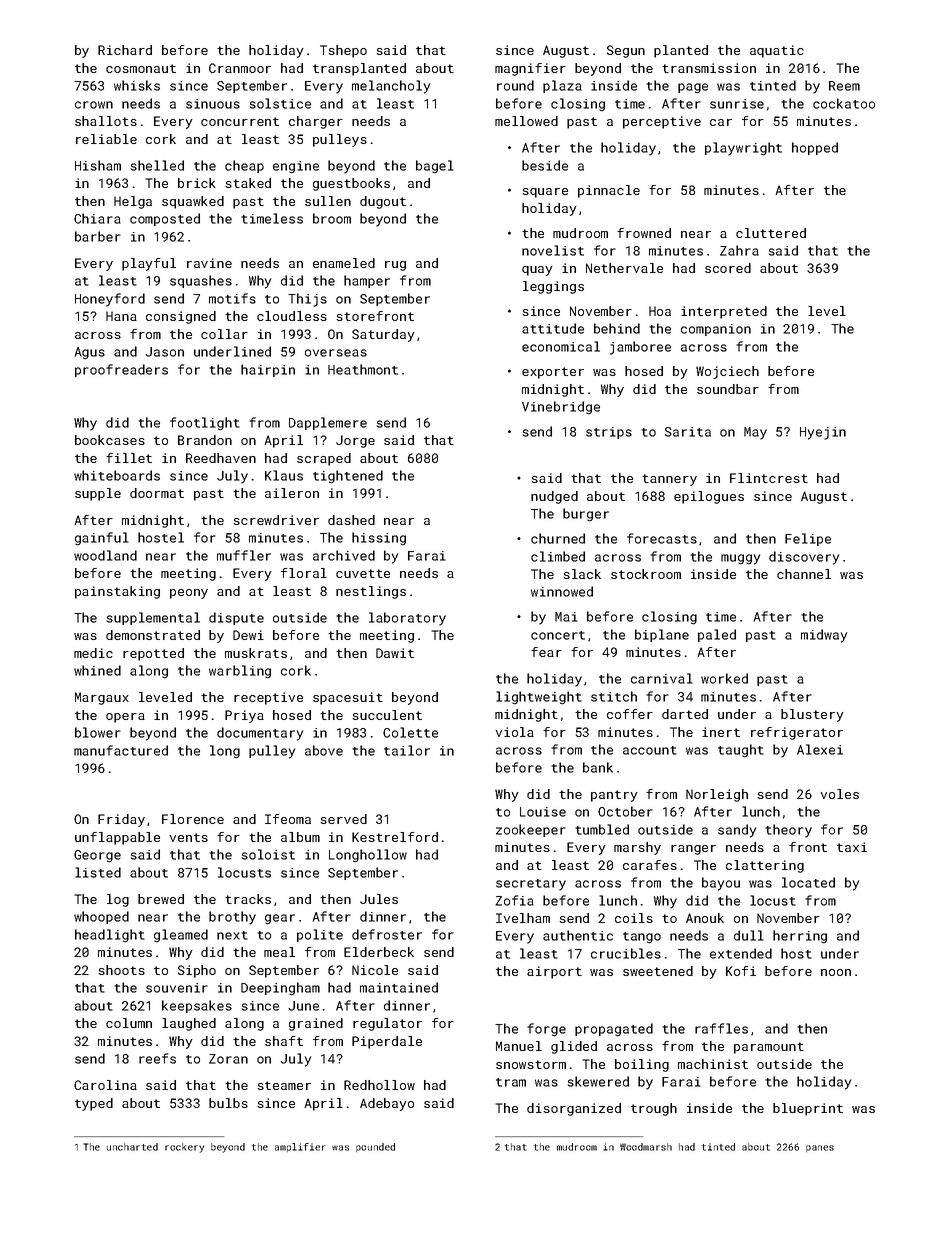  Describe the element at coordinates (546, 652) in the image. I see `fear` at that location.
